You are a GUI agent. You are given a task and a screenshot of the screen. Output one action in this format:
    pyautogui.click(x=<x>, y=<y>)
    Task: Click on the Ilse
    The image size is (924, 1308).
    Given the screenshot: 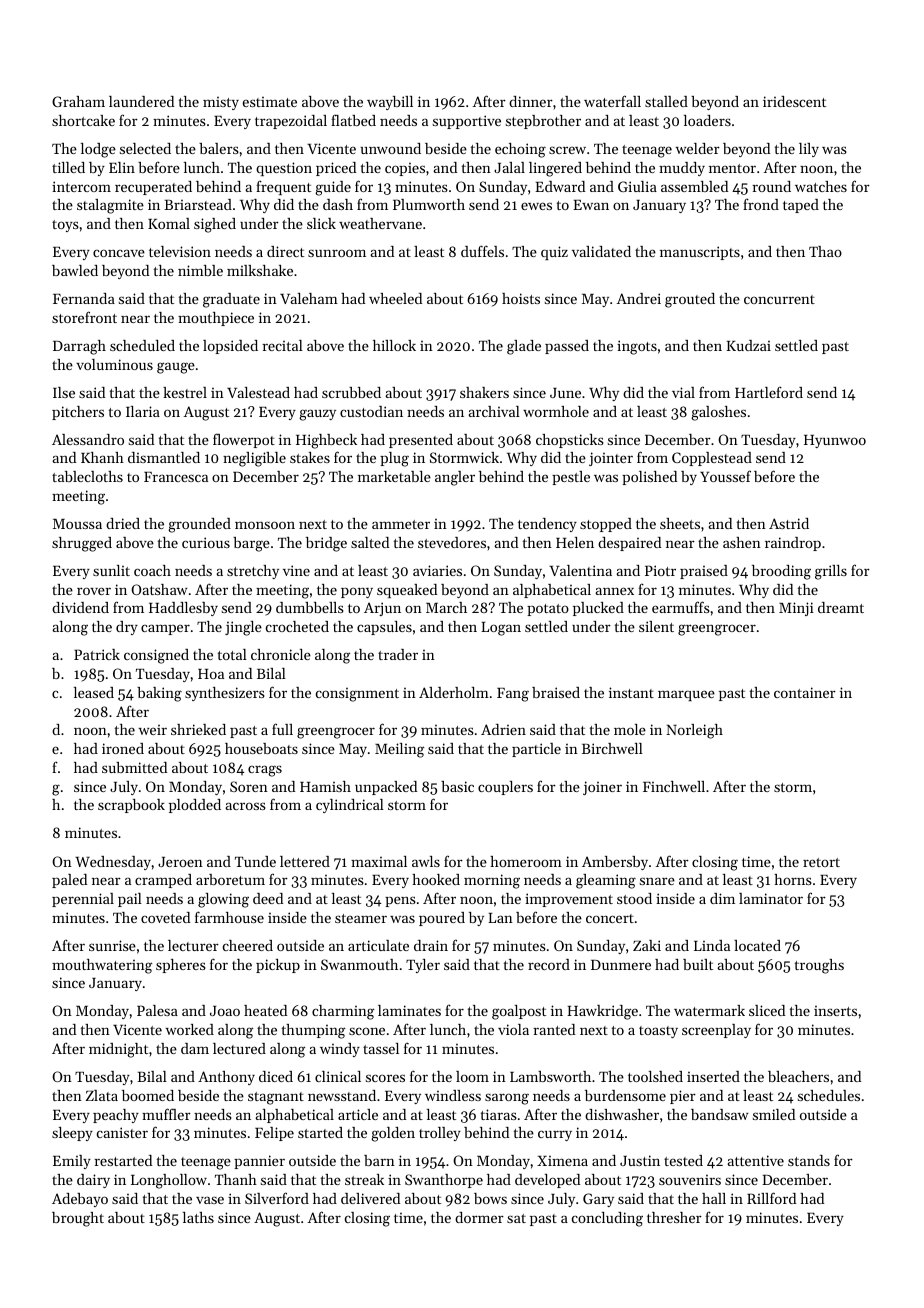 What is the action you would take?
    pyautogui.click(x=64, y=392)
